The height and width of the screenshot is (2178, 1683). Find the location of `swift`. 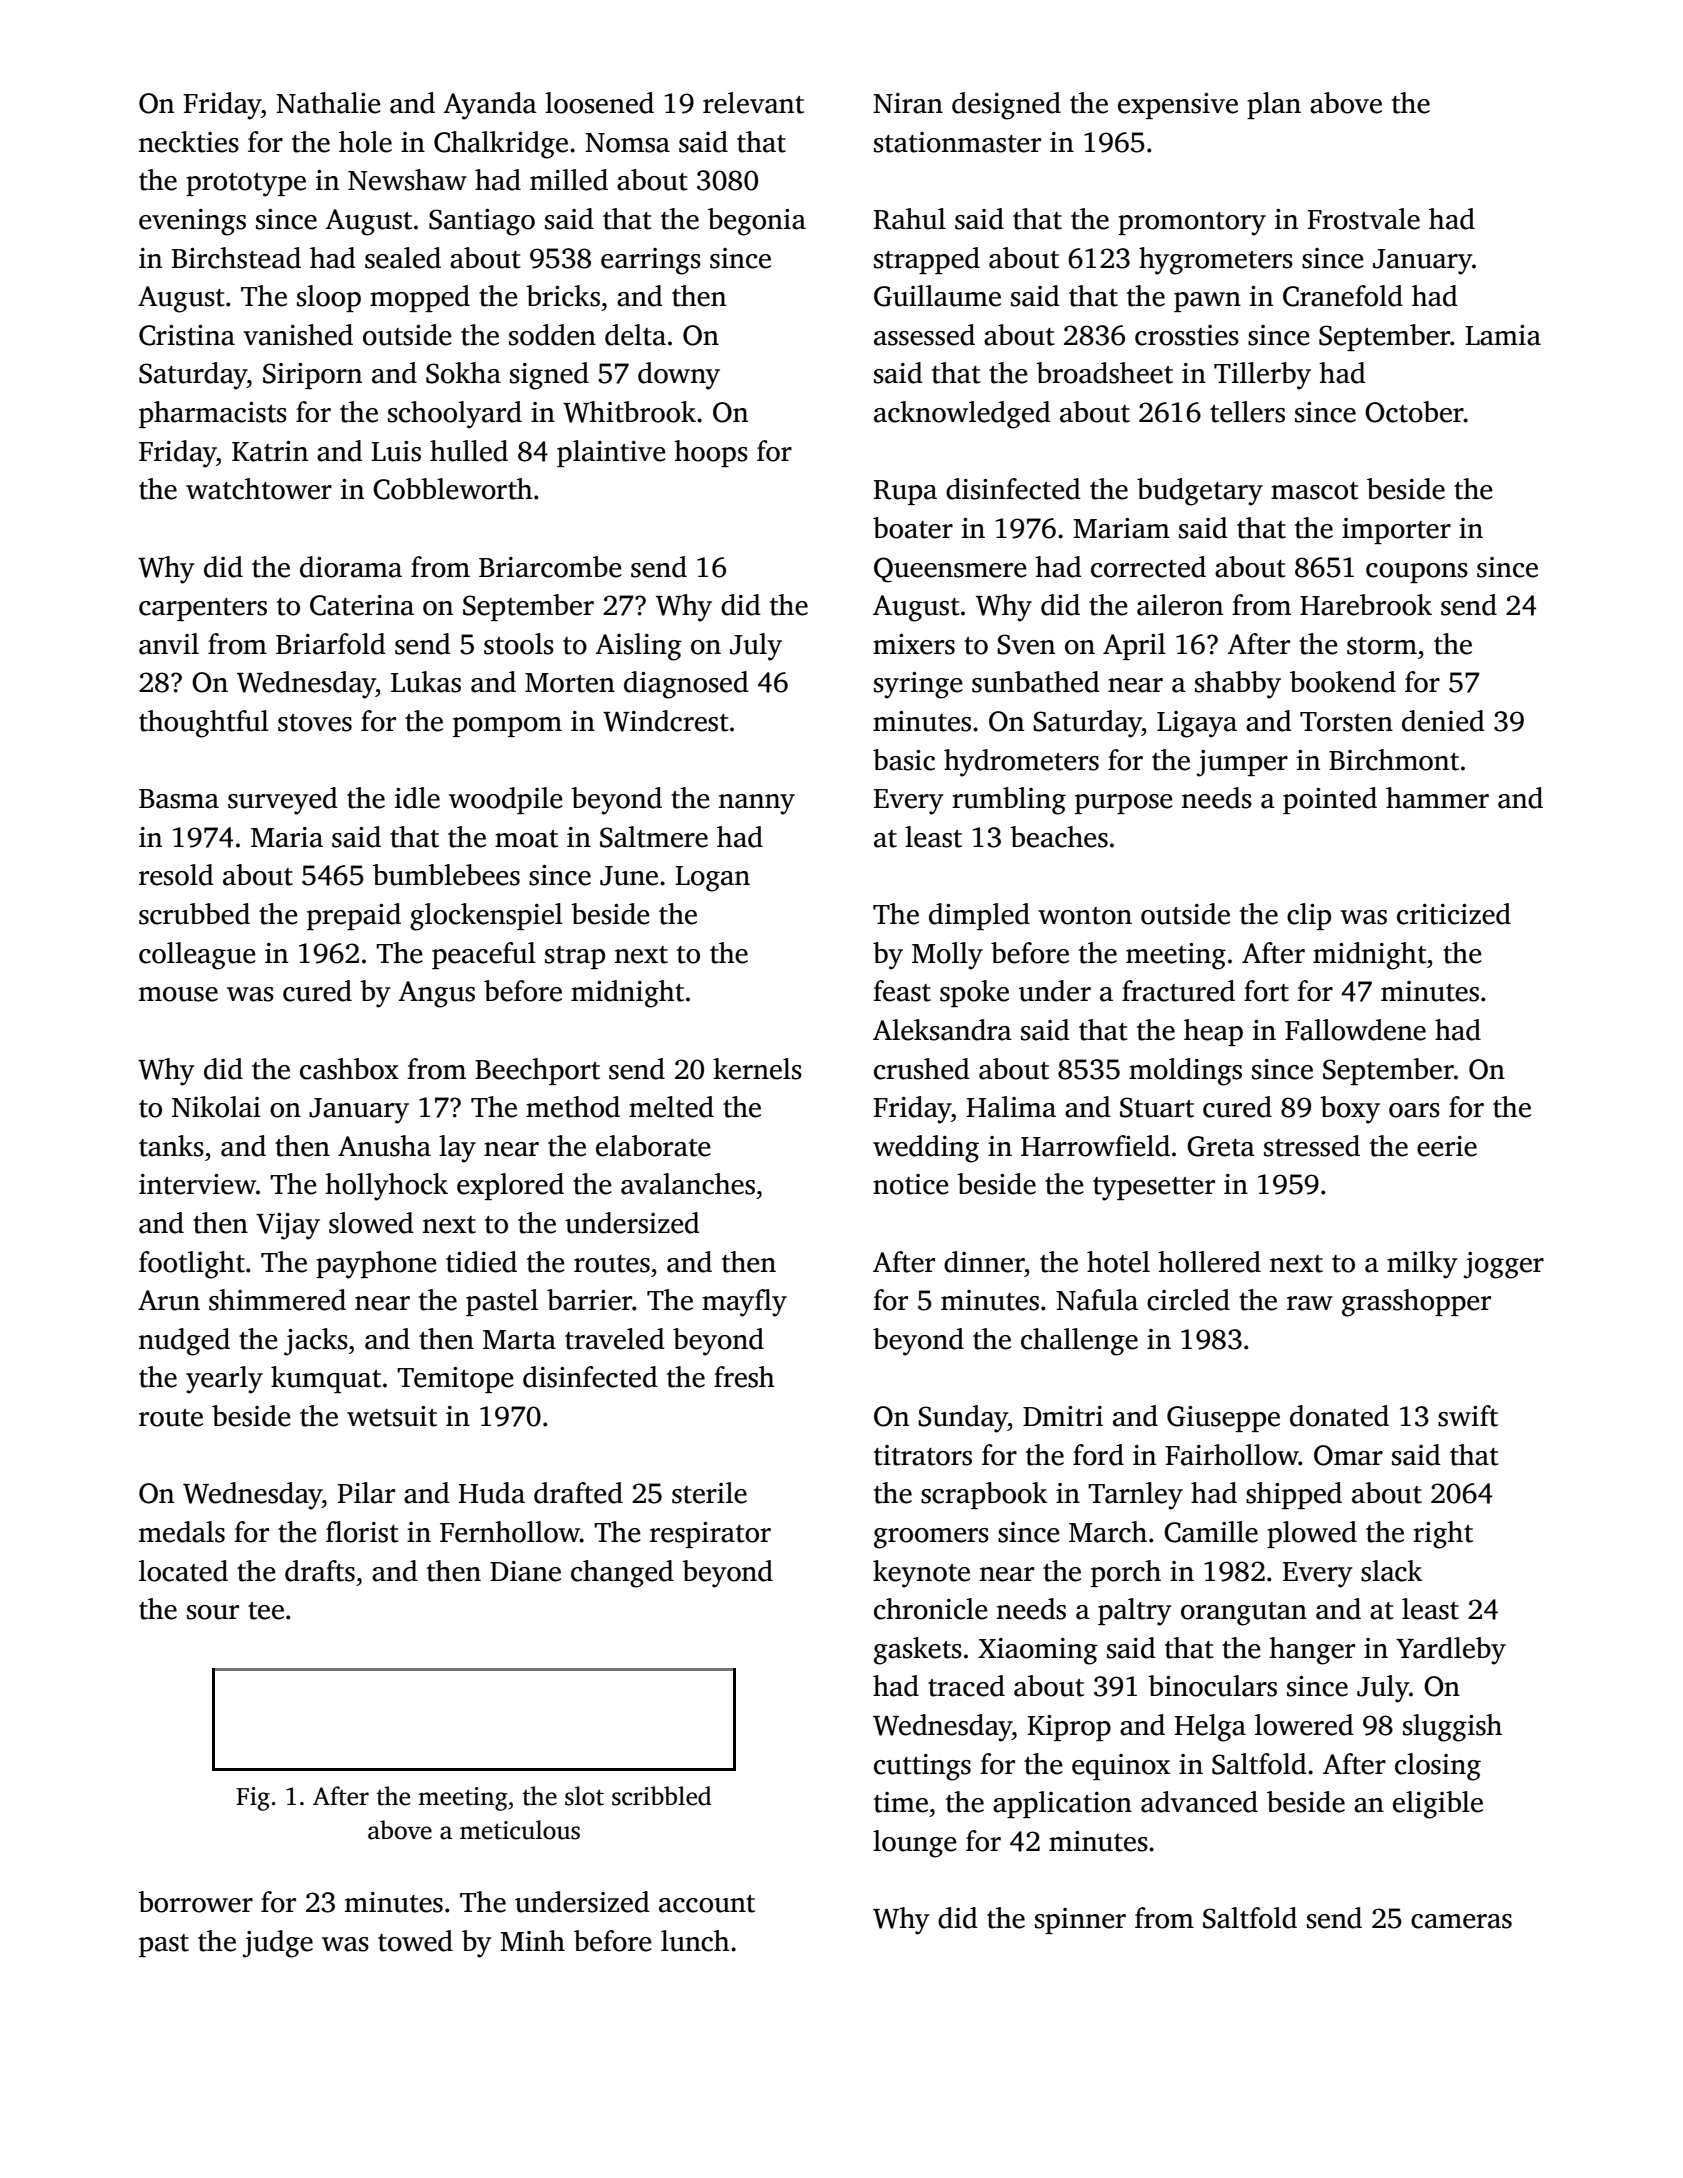

swift is located at coordinates (1468, 1416).
